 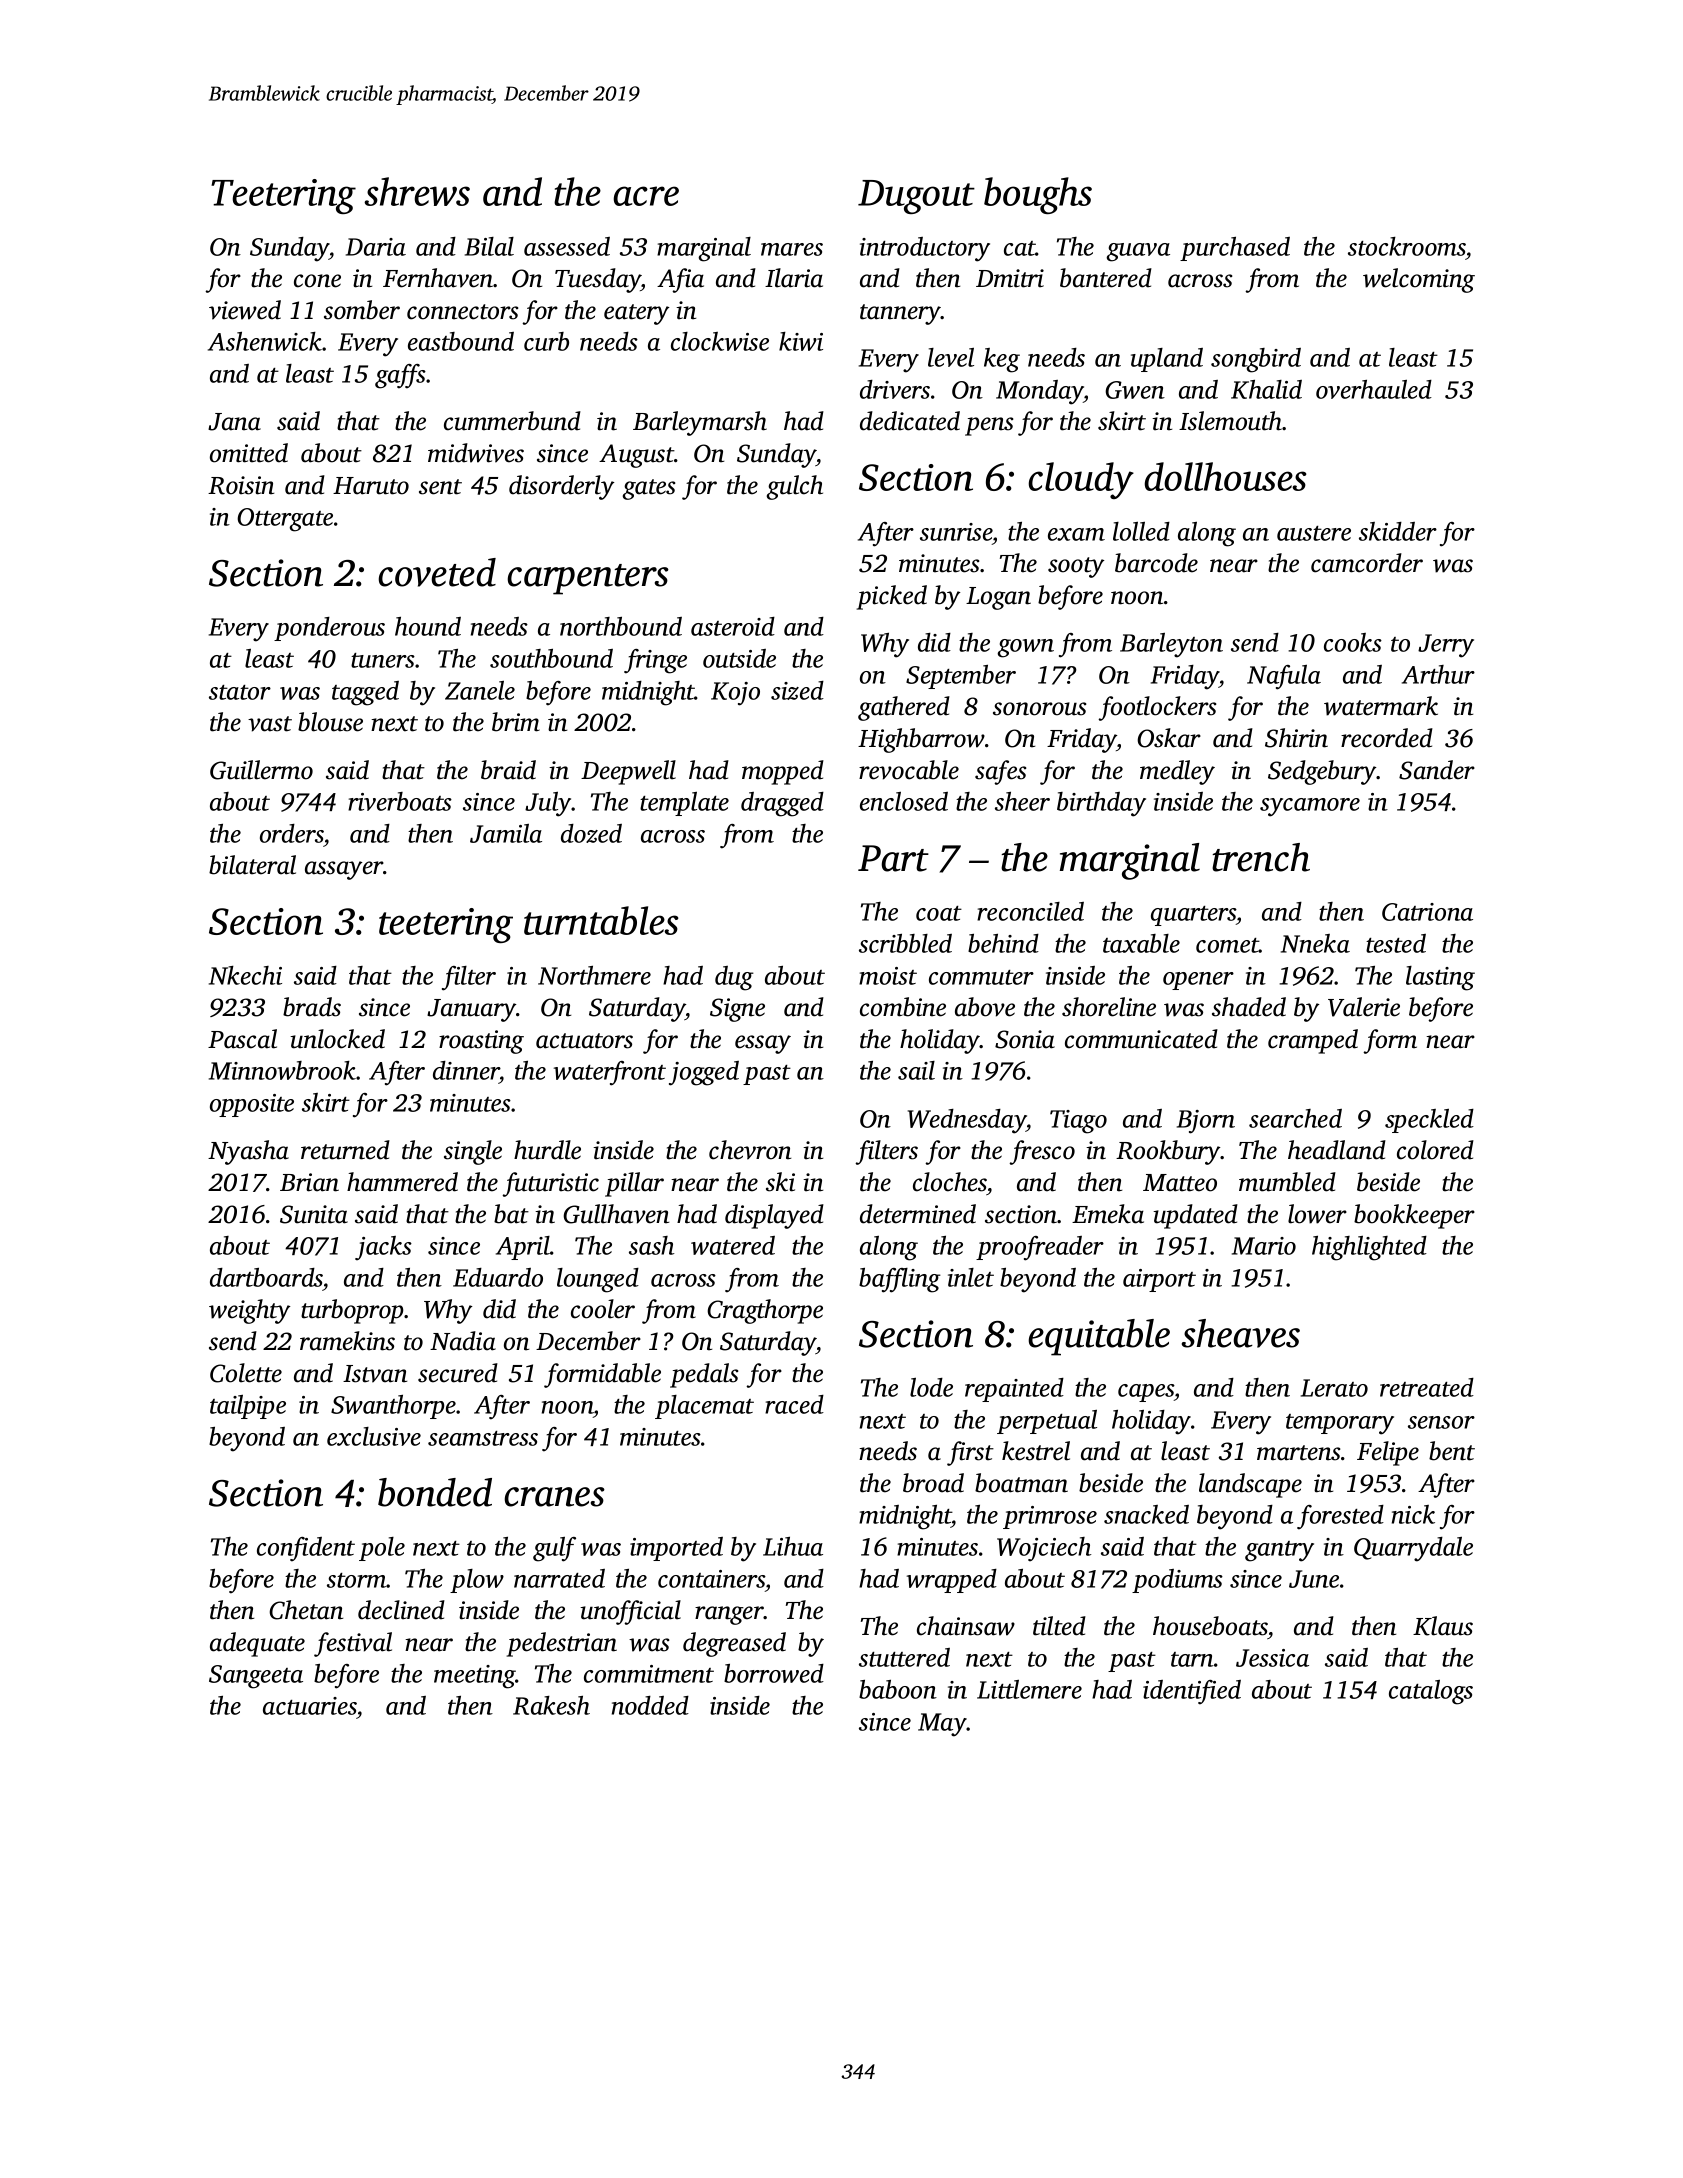 I want to click on actuaries, so click(x=310, y=1706).
